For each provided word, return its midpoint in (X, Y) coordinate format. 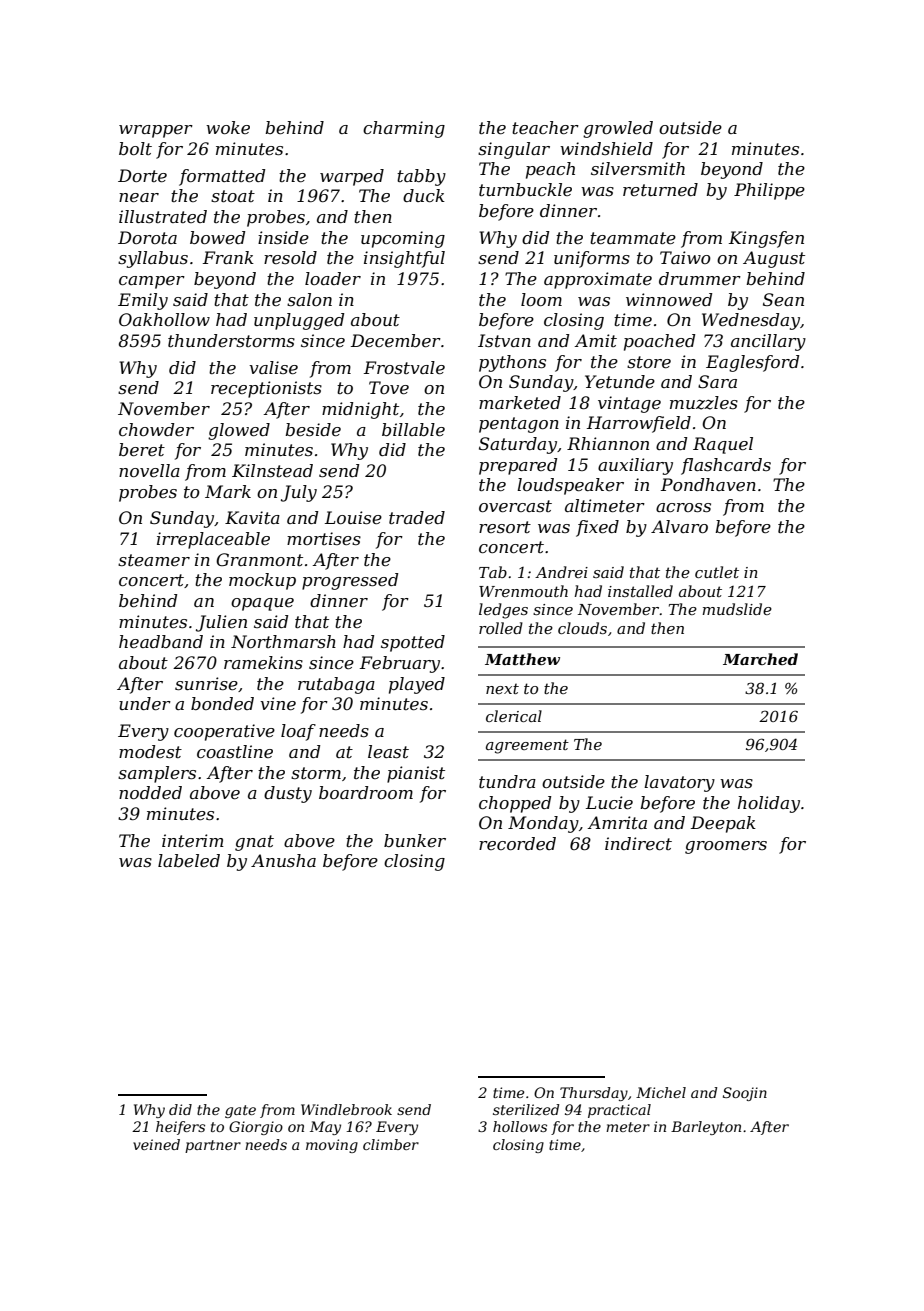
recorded (517, 843)
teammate (633, 238)
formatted (222, 177)
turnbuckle (525, 189)
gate (240, 1111)
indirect (638, 843)
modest (150, 751)
